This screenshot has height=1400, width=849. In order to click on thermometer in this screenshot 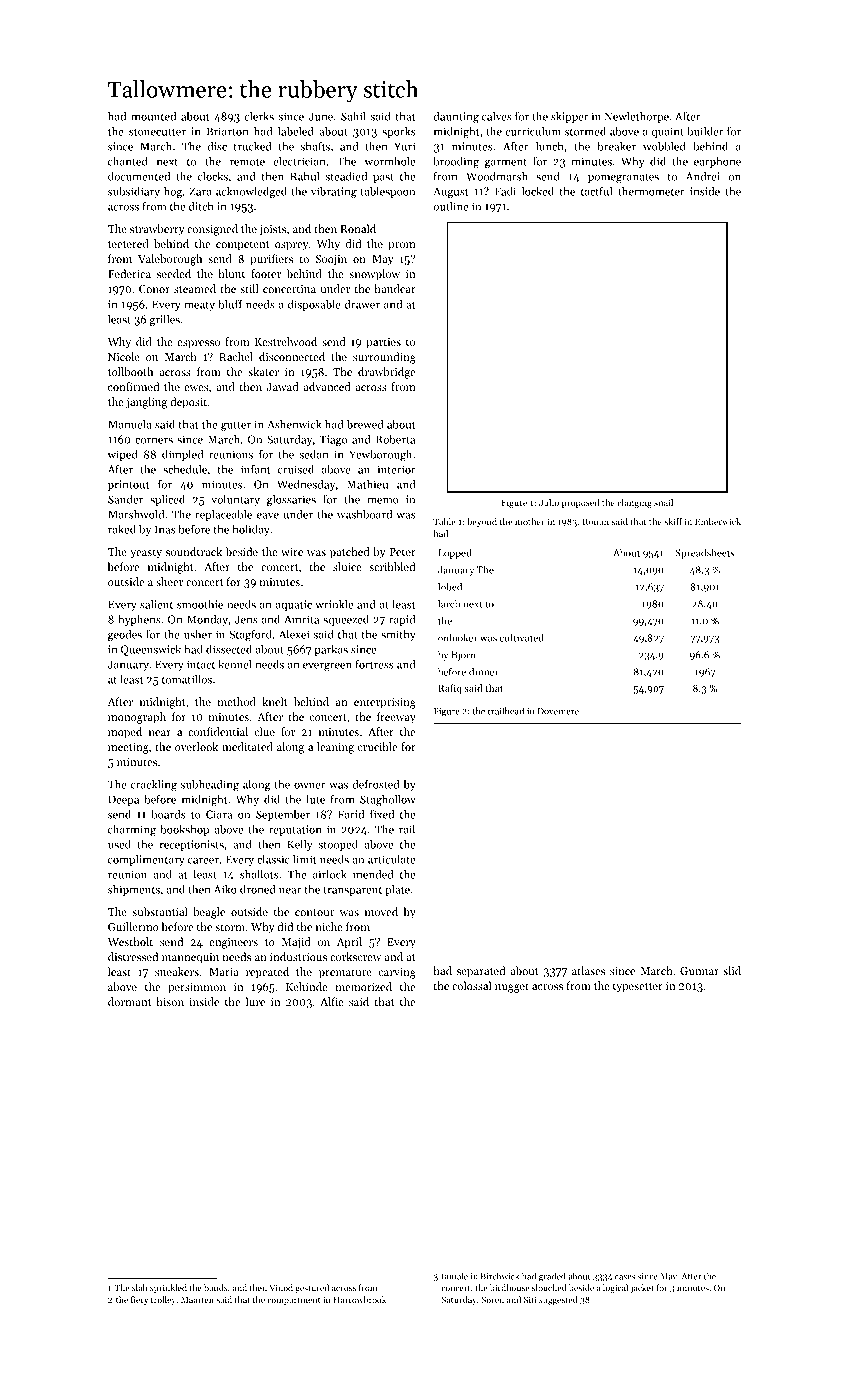, I will do `click(651, 191)`.
